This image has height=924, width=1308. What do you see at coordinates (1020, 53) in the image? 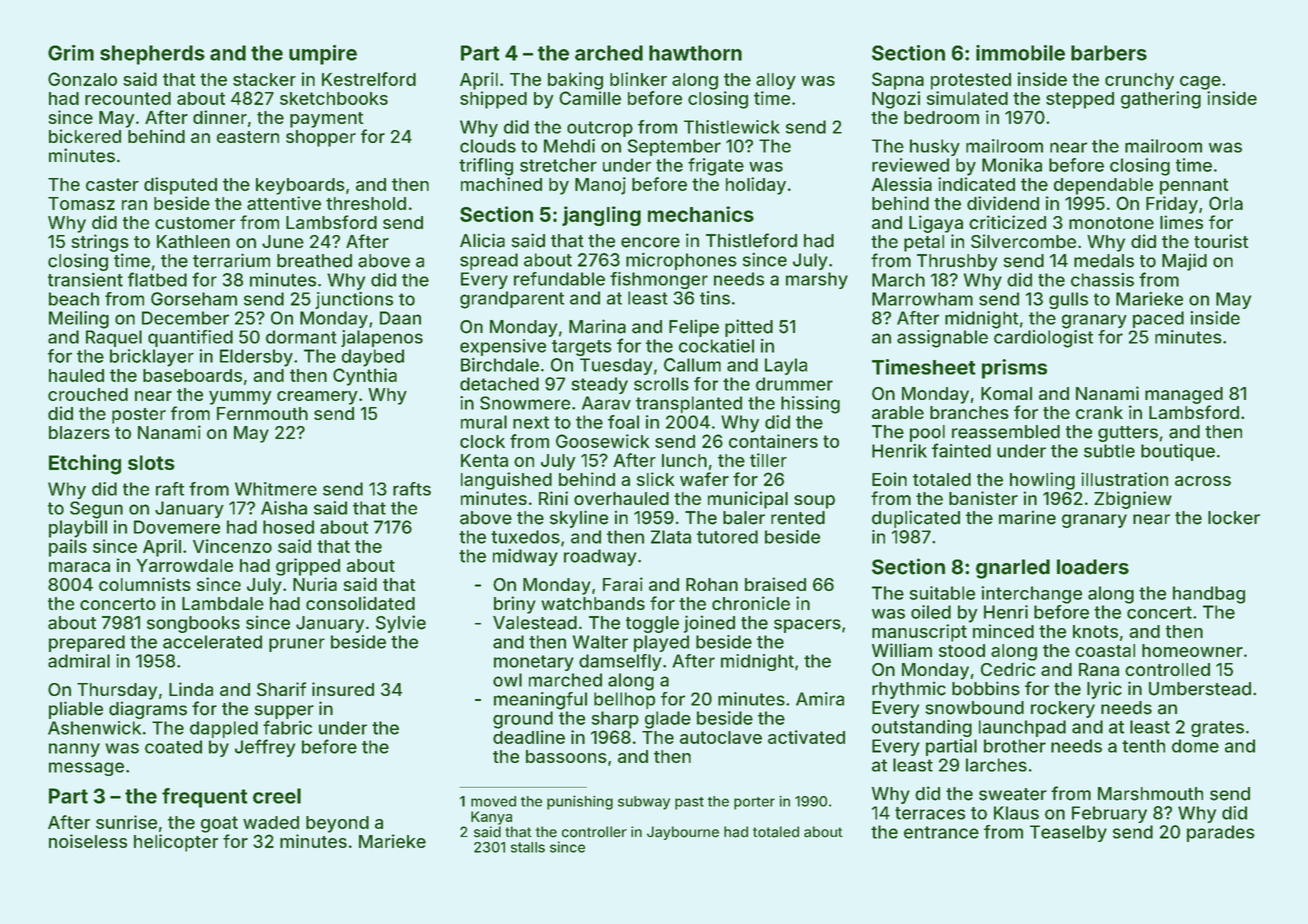
I see `immobile` at bounding box center [1020, 53].
